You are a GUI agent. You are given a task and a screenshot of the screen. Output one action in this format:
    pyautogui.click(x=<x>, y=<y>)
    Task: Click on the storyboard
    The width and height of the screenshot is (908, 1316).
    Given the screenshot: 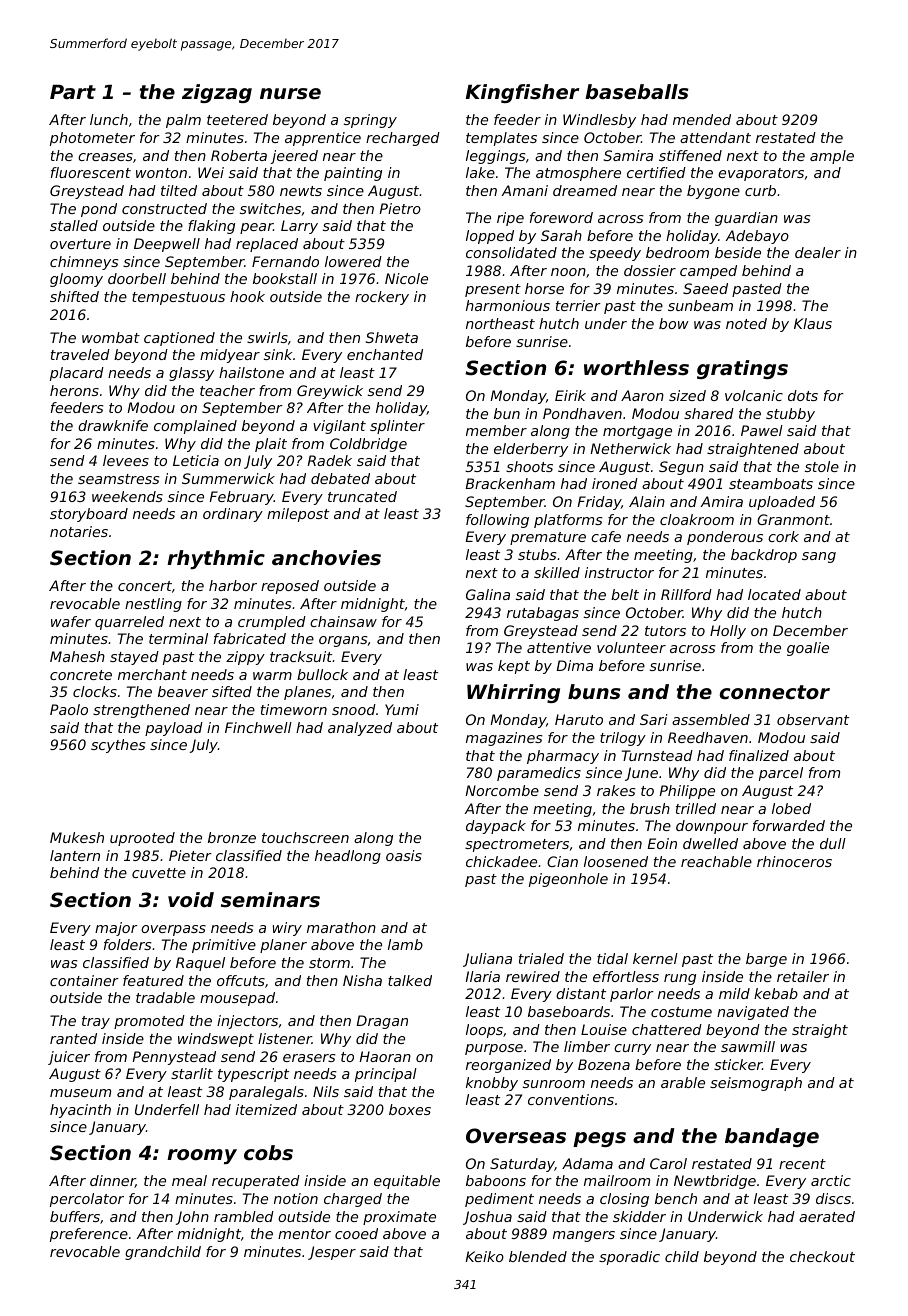 What is the action you would take?
    pyautogui.click(x=89, y=515)
